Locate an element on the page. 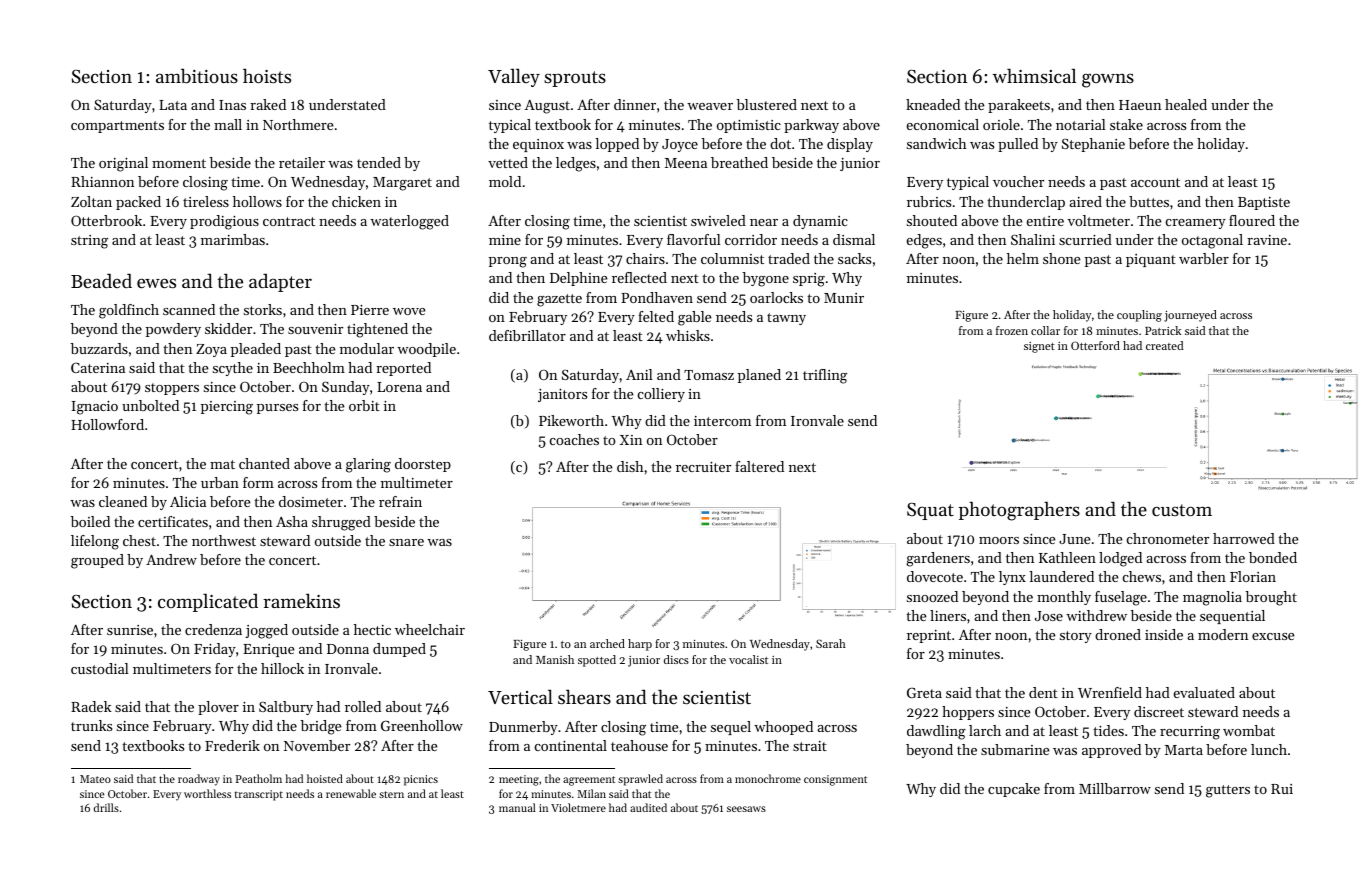 Image resolution: width=1372 pixels, height=887 pixels. kneaded is located at coordinates (933, 104).
